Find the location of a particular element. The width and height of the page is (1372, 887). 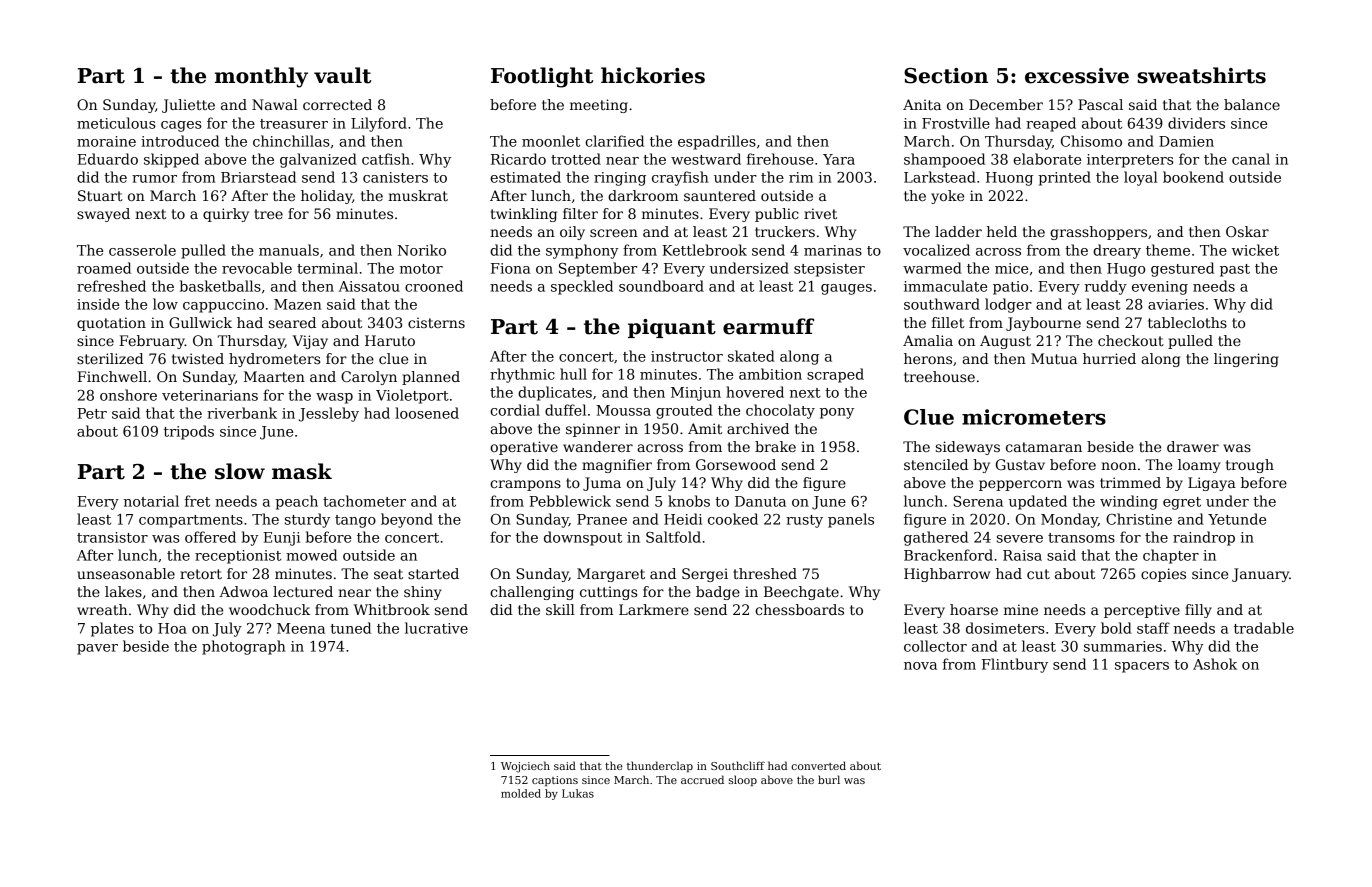

dividers is located at coordinates (1196, 123).
